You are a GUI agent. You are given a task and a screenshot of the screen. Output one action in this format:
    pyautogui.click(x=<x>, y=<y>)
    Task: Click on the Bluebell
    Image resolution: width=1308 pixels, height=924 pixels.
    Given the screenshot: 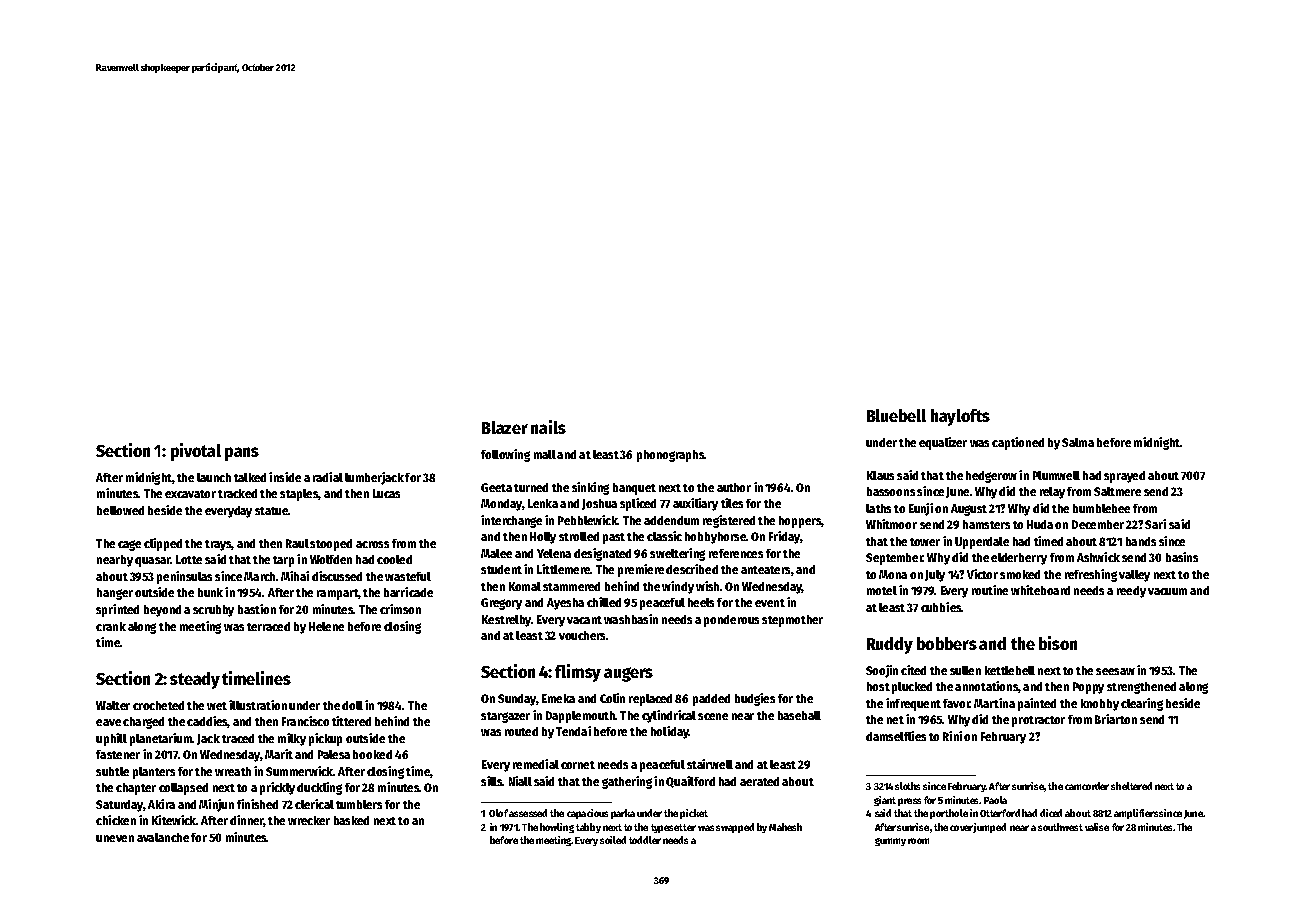 What is the action you would take?
    pyautogui.click(x=896, y=415)
